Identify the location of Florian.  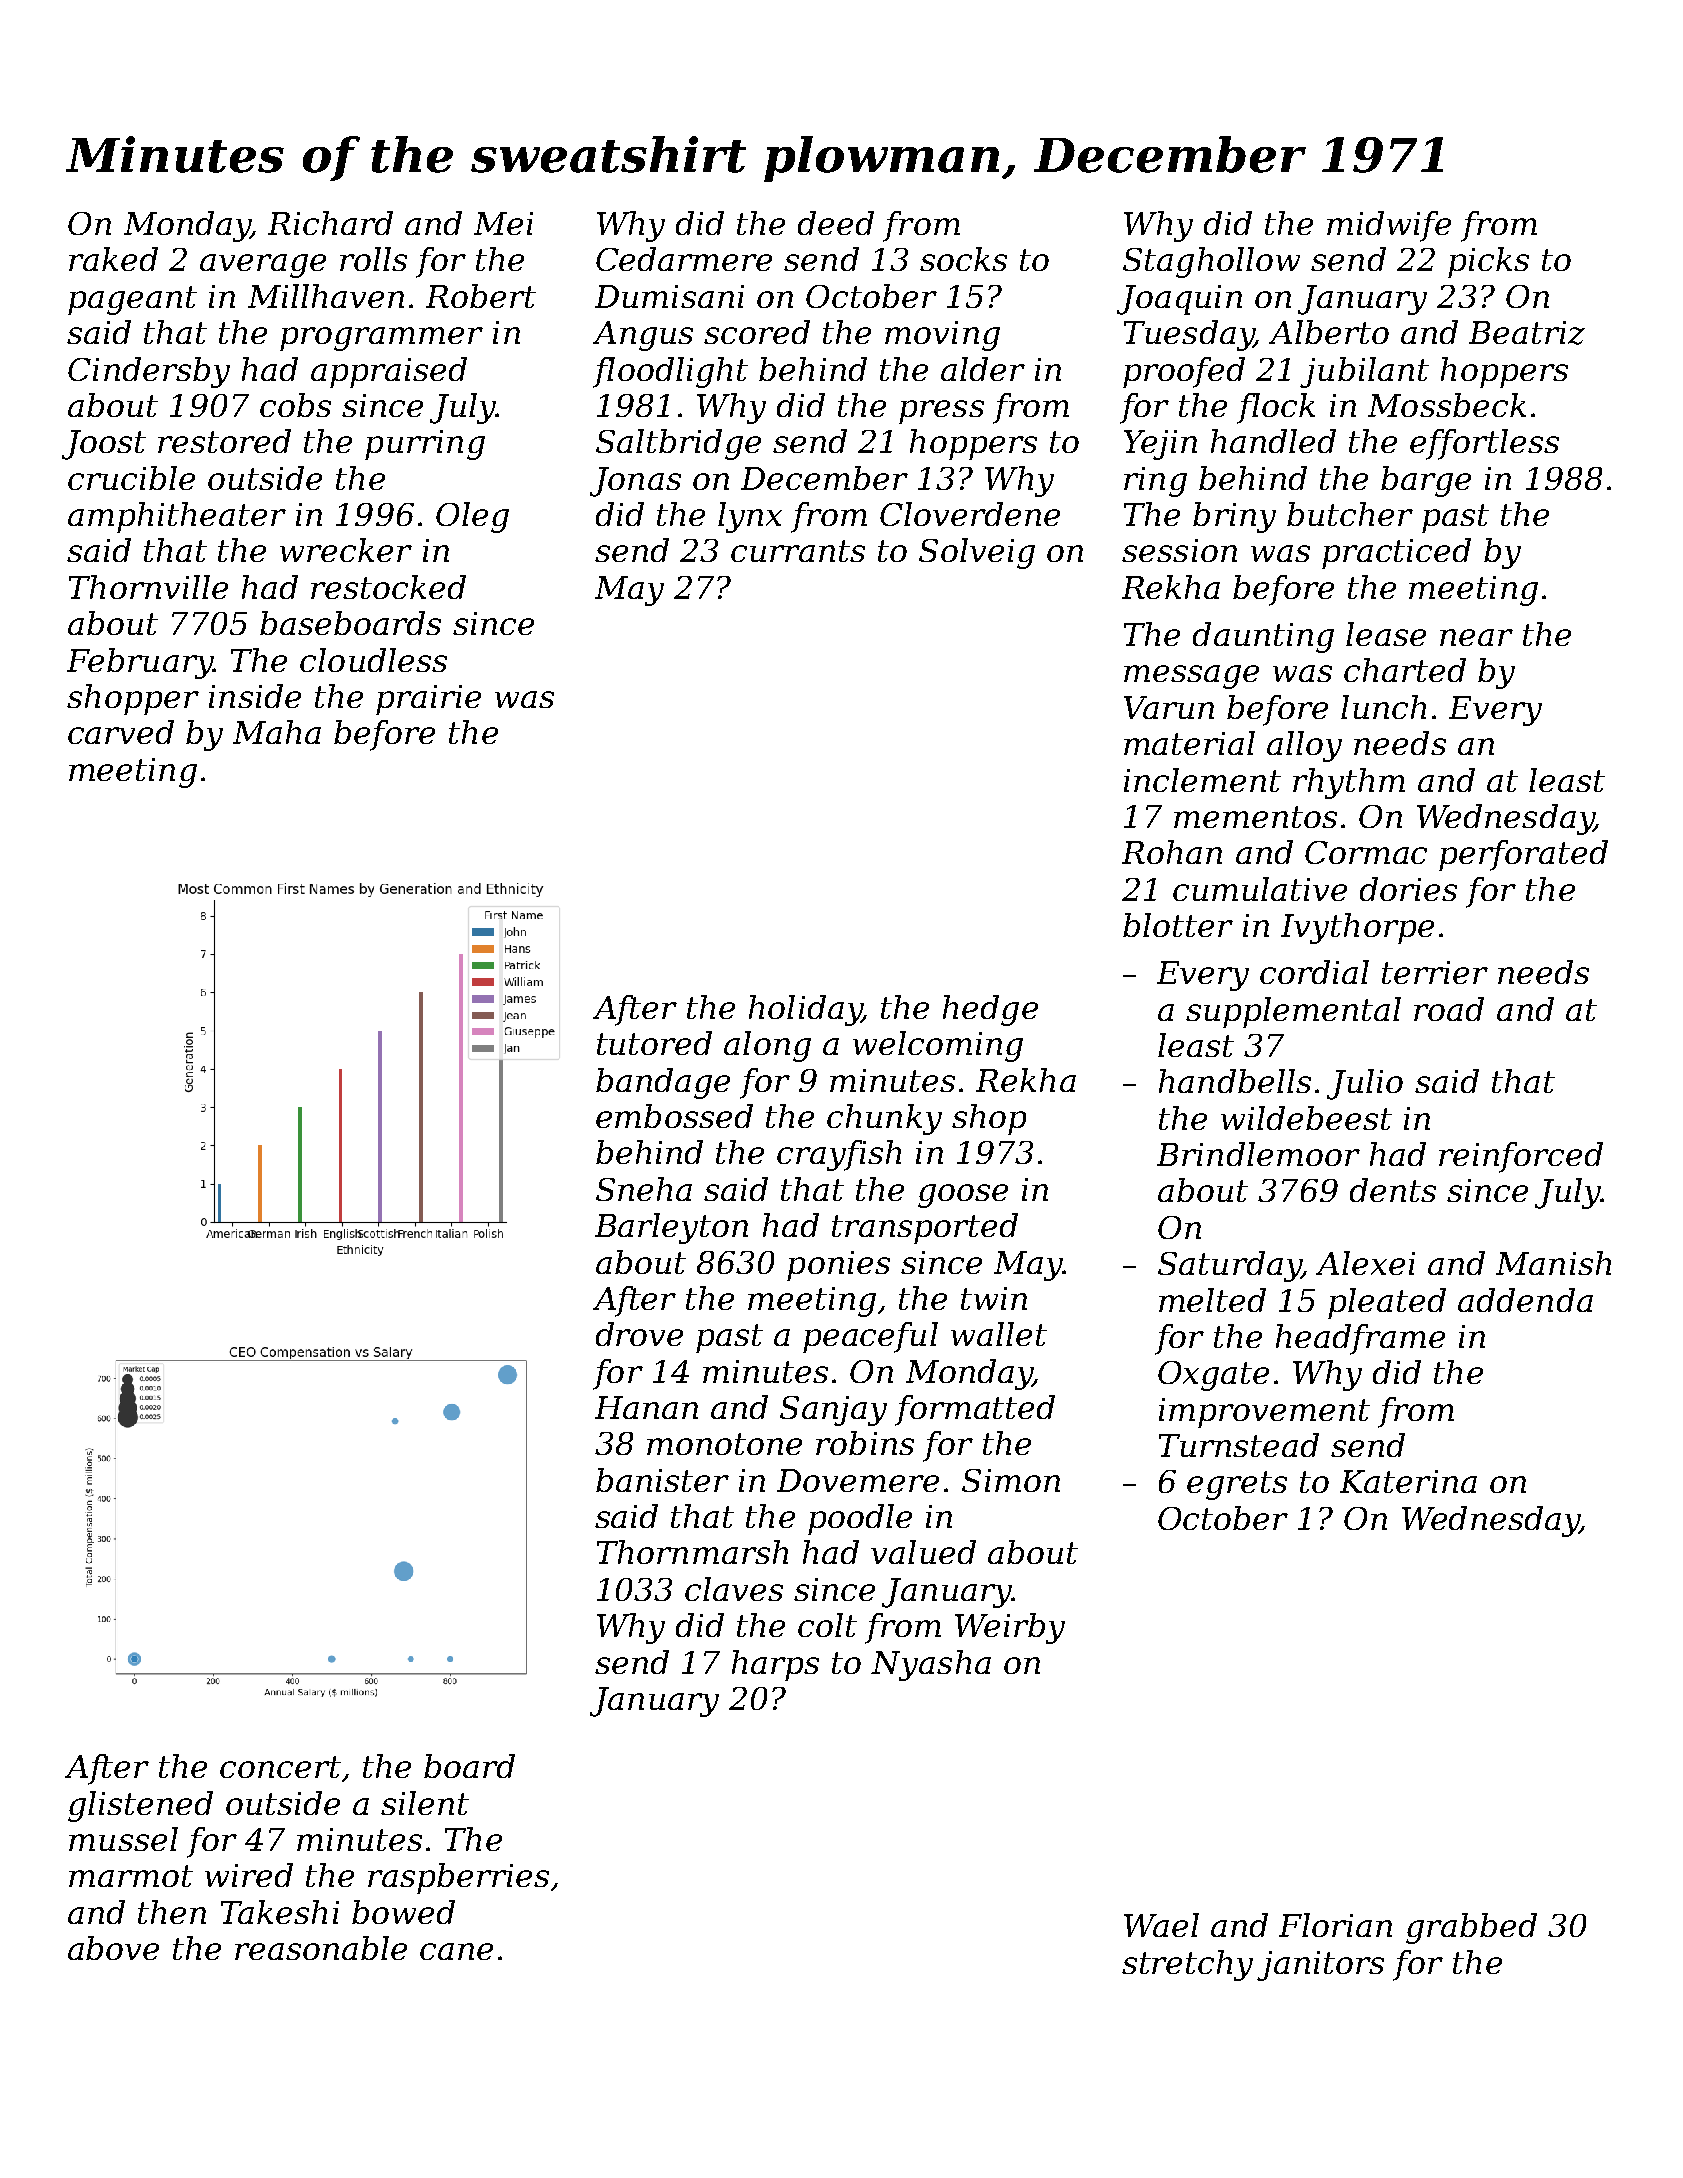
(1335, 1925).
